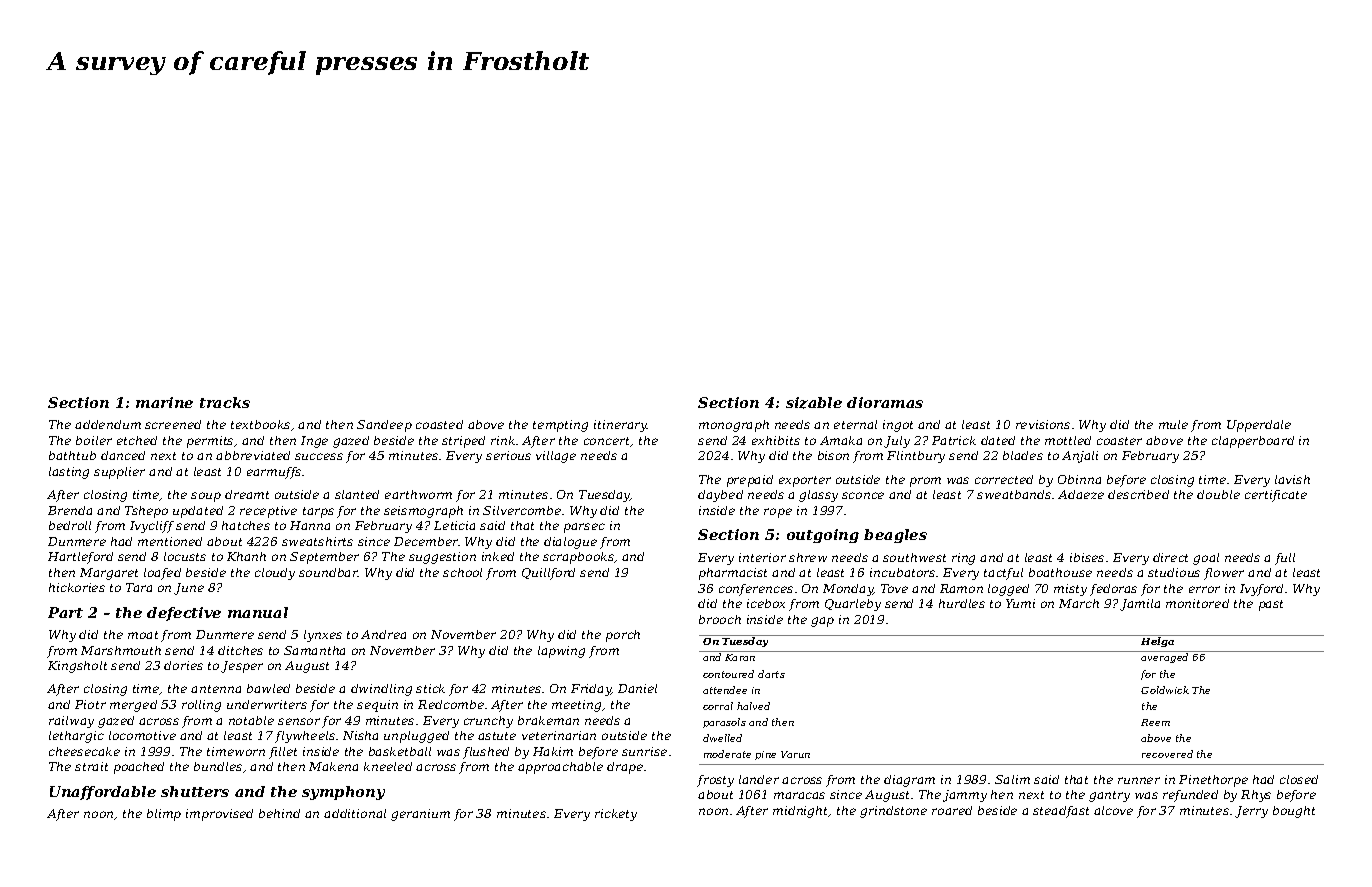 This screenshot has width=1372, height=887. Describe the element at coordinates (1113, 590) in the screenshot. I see `fedoras` at that location.
